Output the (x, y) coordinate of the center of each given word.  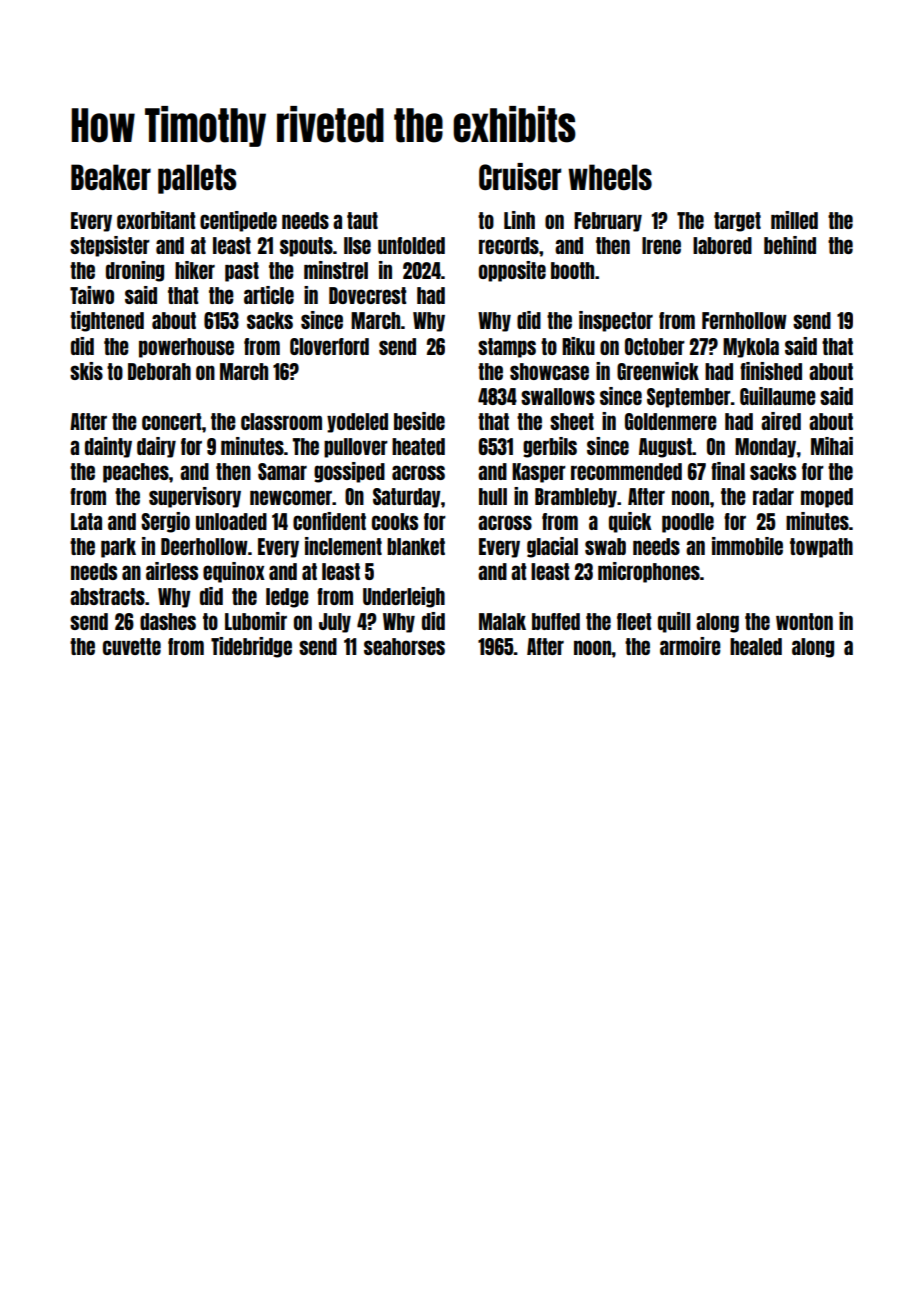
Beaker (111, 177)
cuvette (132, 646)
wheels (610, 177)
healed (756, 646)
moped (827, 498)
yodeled (357, 423)
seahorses (404, 646)
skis (86, 371)
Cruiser (520, 176)
